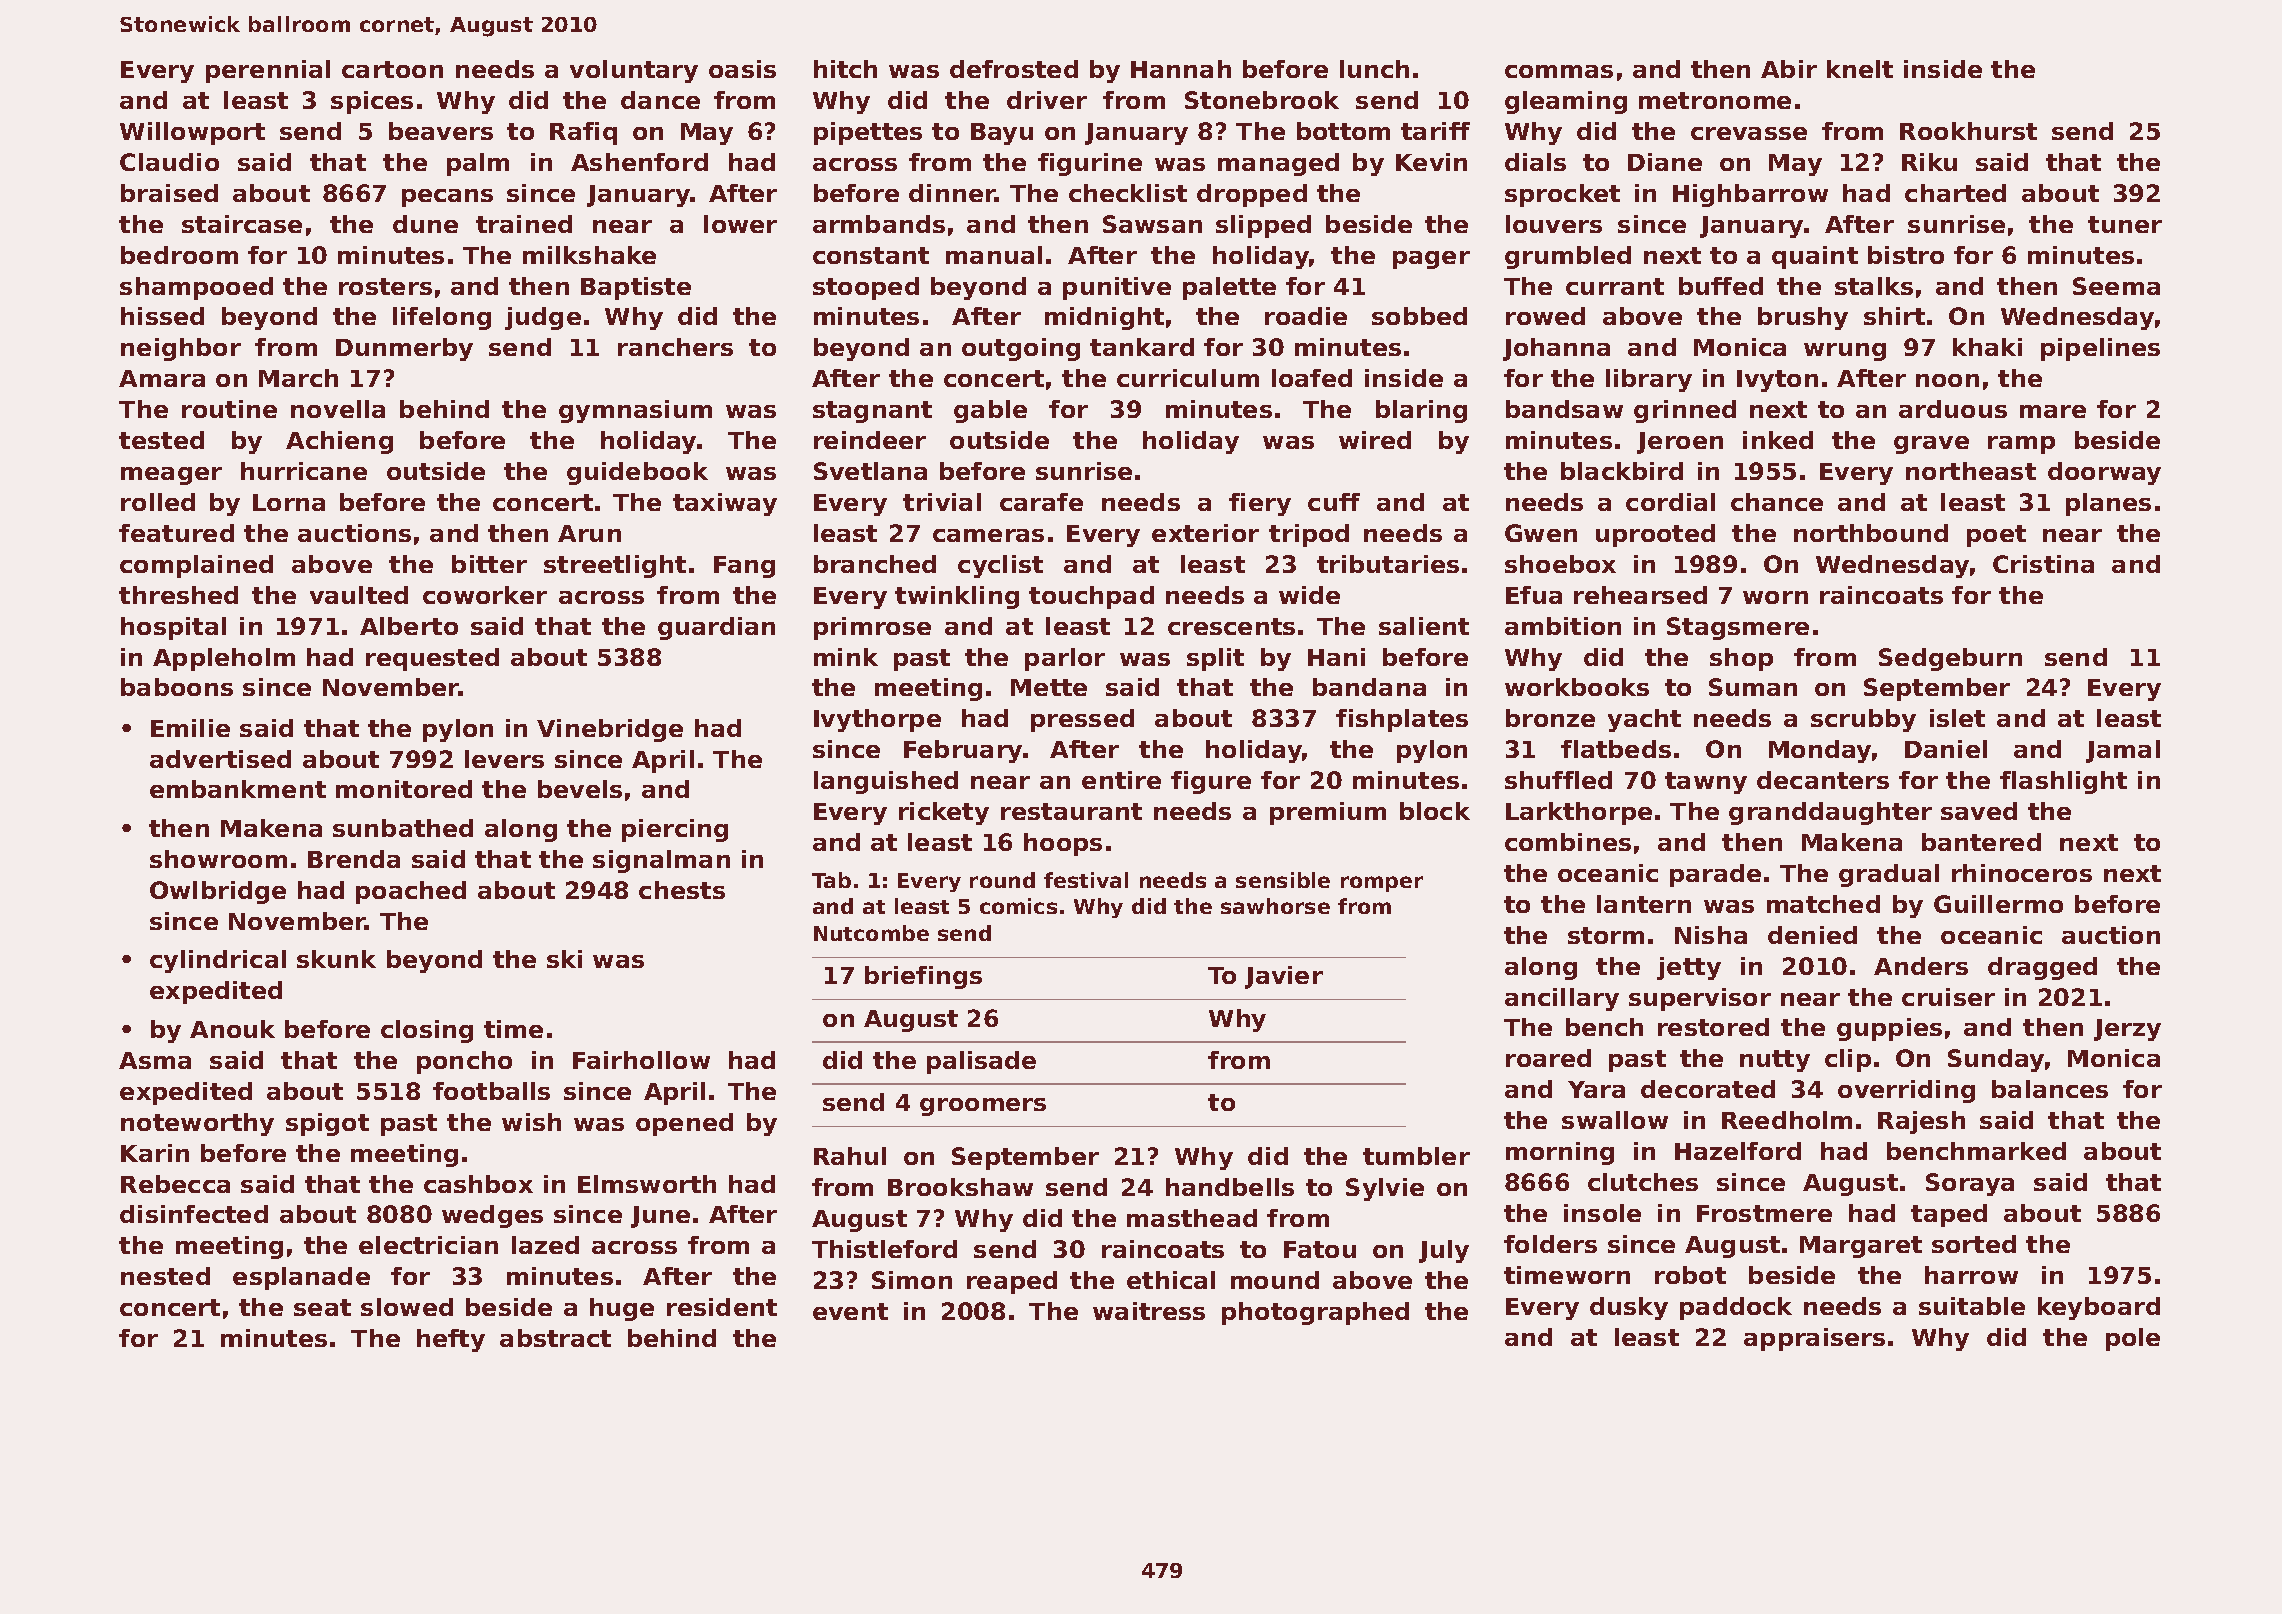 This screenshot has width=2282, height=1614. What do you see at coordinates (1018, 906) in the screenshot?
I see `comics` at bounding box center [1018, 906].
